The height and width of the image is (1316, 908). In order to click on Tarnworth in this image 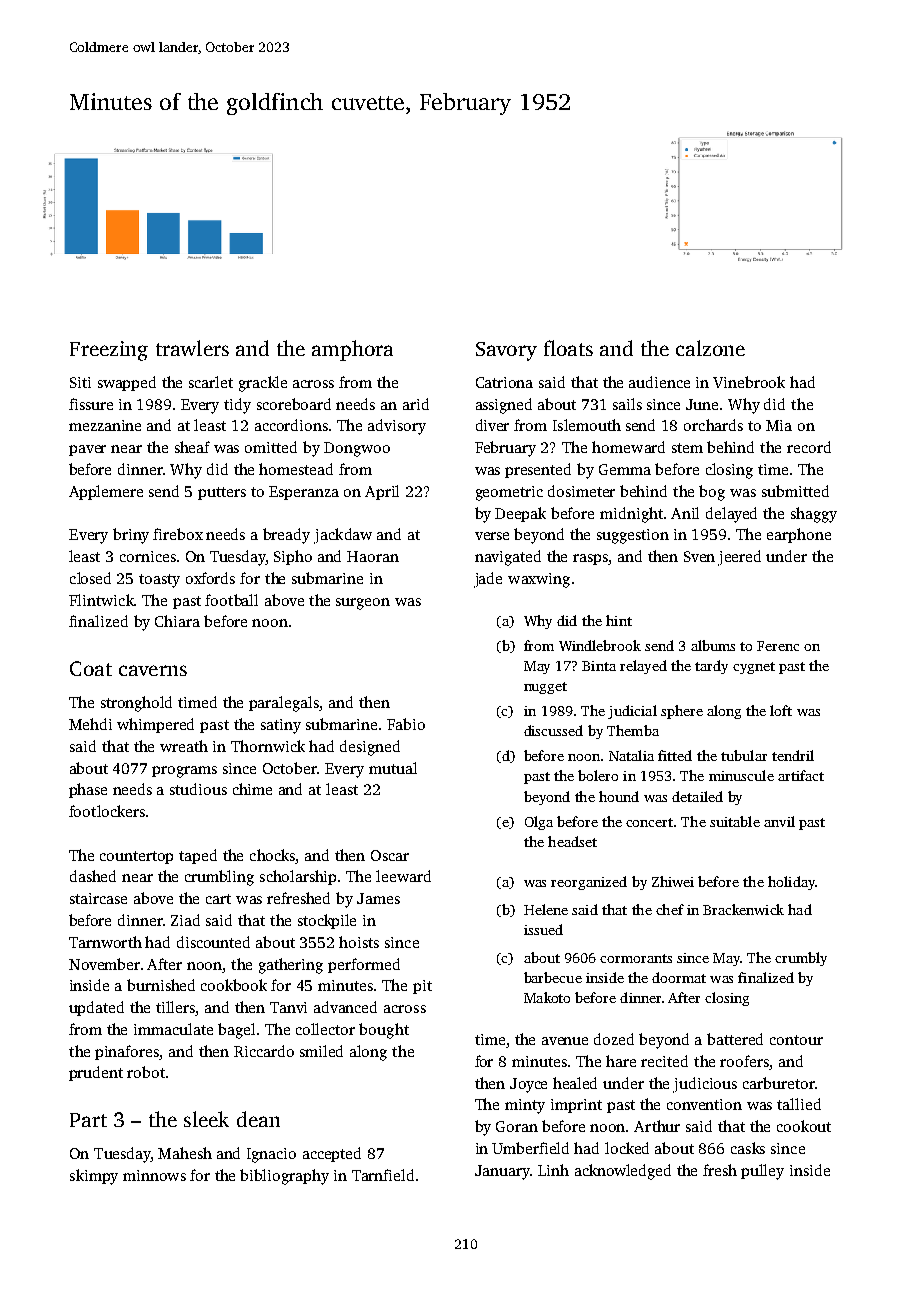, I will do `click(105, 942)`.
